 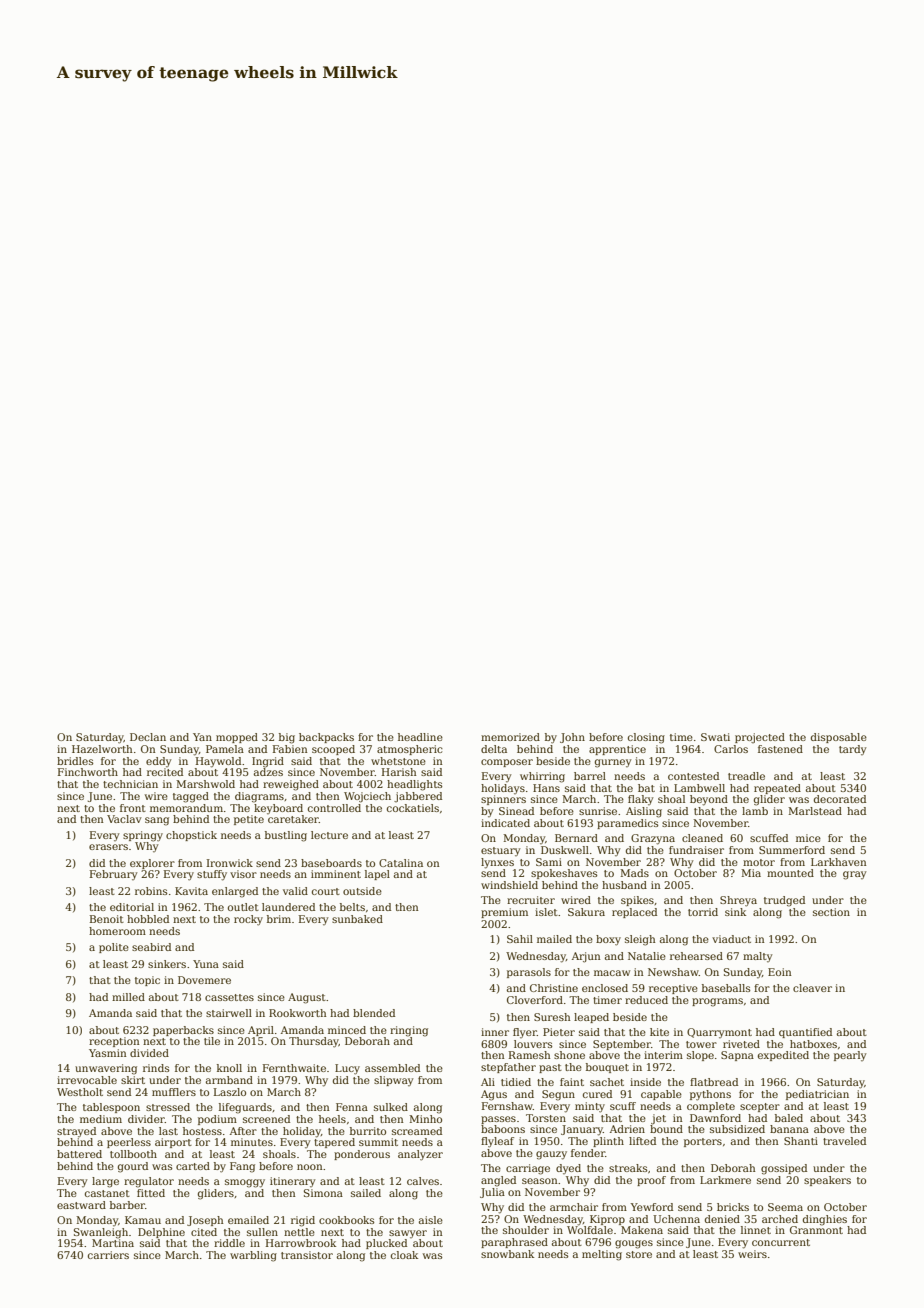 What do you see at coordinates (813, 1044) in the page?
I see `hatboxes` at bounding box center [813, 1044].
